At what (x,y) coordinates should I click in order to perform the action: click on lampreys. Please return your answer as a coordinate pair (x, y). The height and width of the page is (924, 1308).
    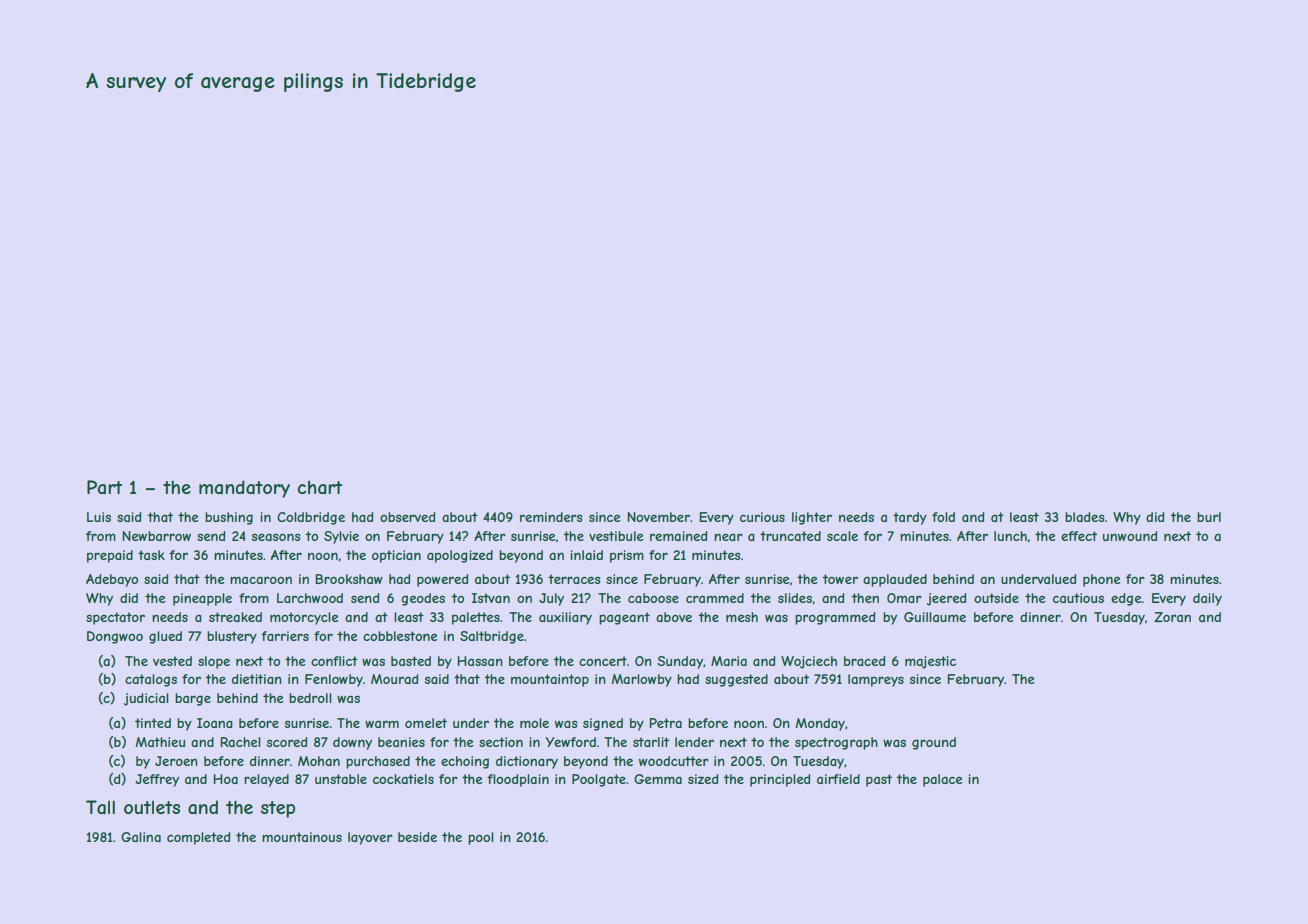
    Looking at the image, I should click on (876, 680).
